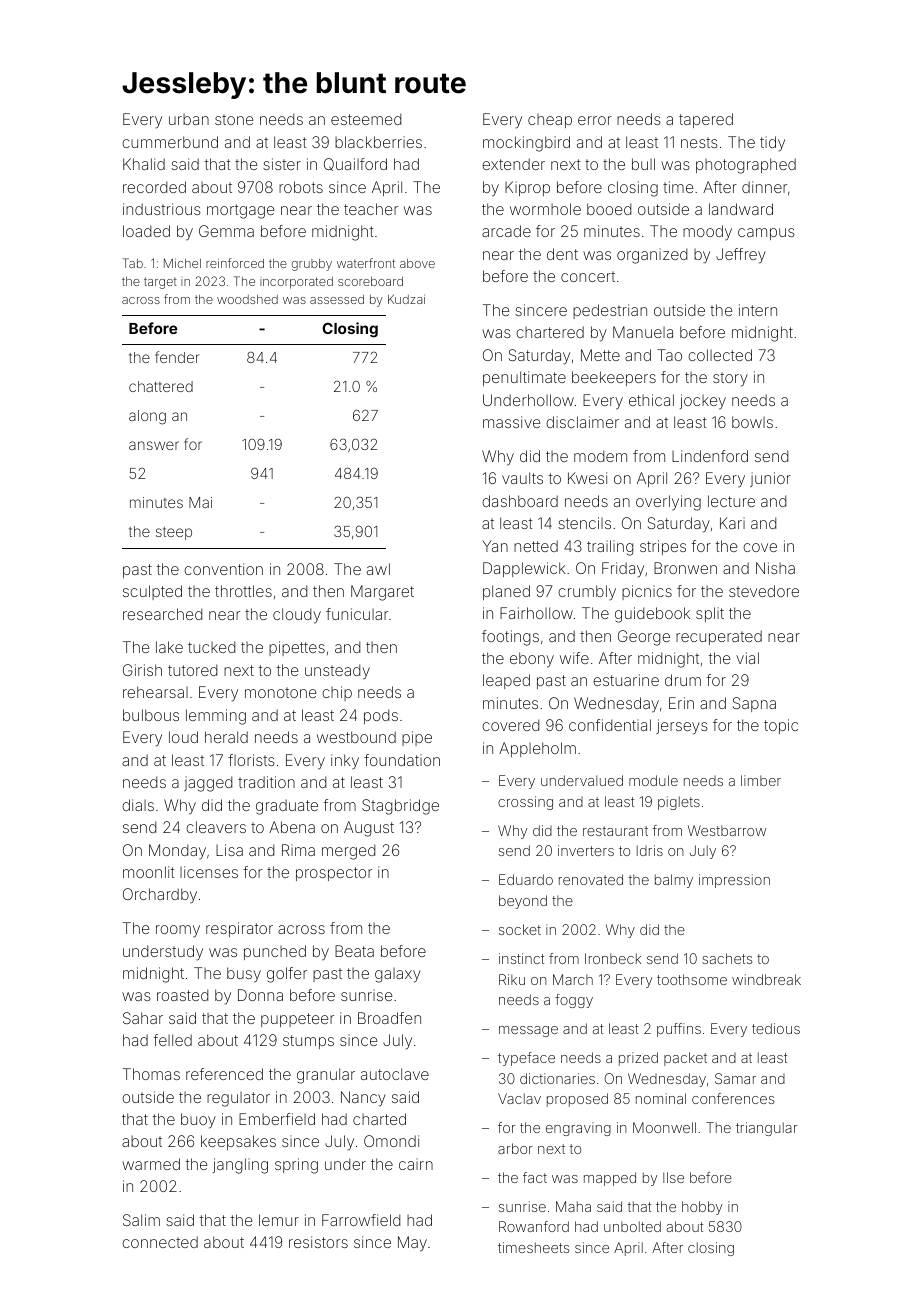 This document has height=1308, width=924. What do you see at coordinates (354, 951) in the document?
I see `Beata` at bounding box center [354, 951].
